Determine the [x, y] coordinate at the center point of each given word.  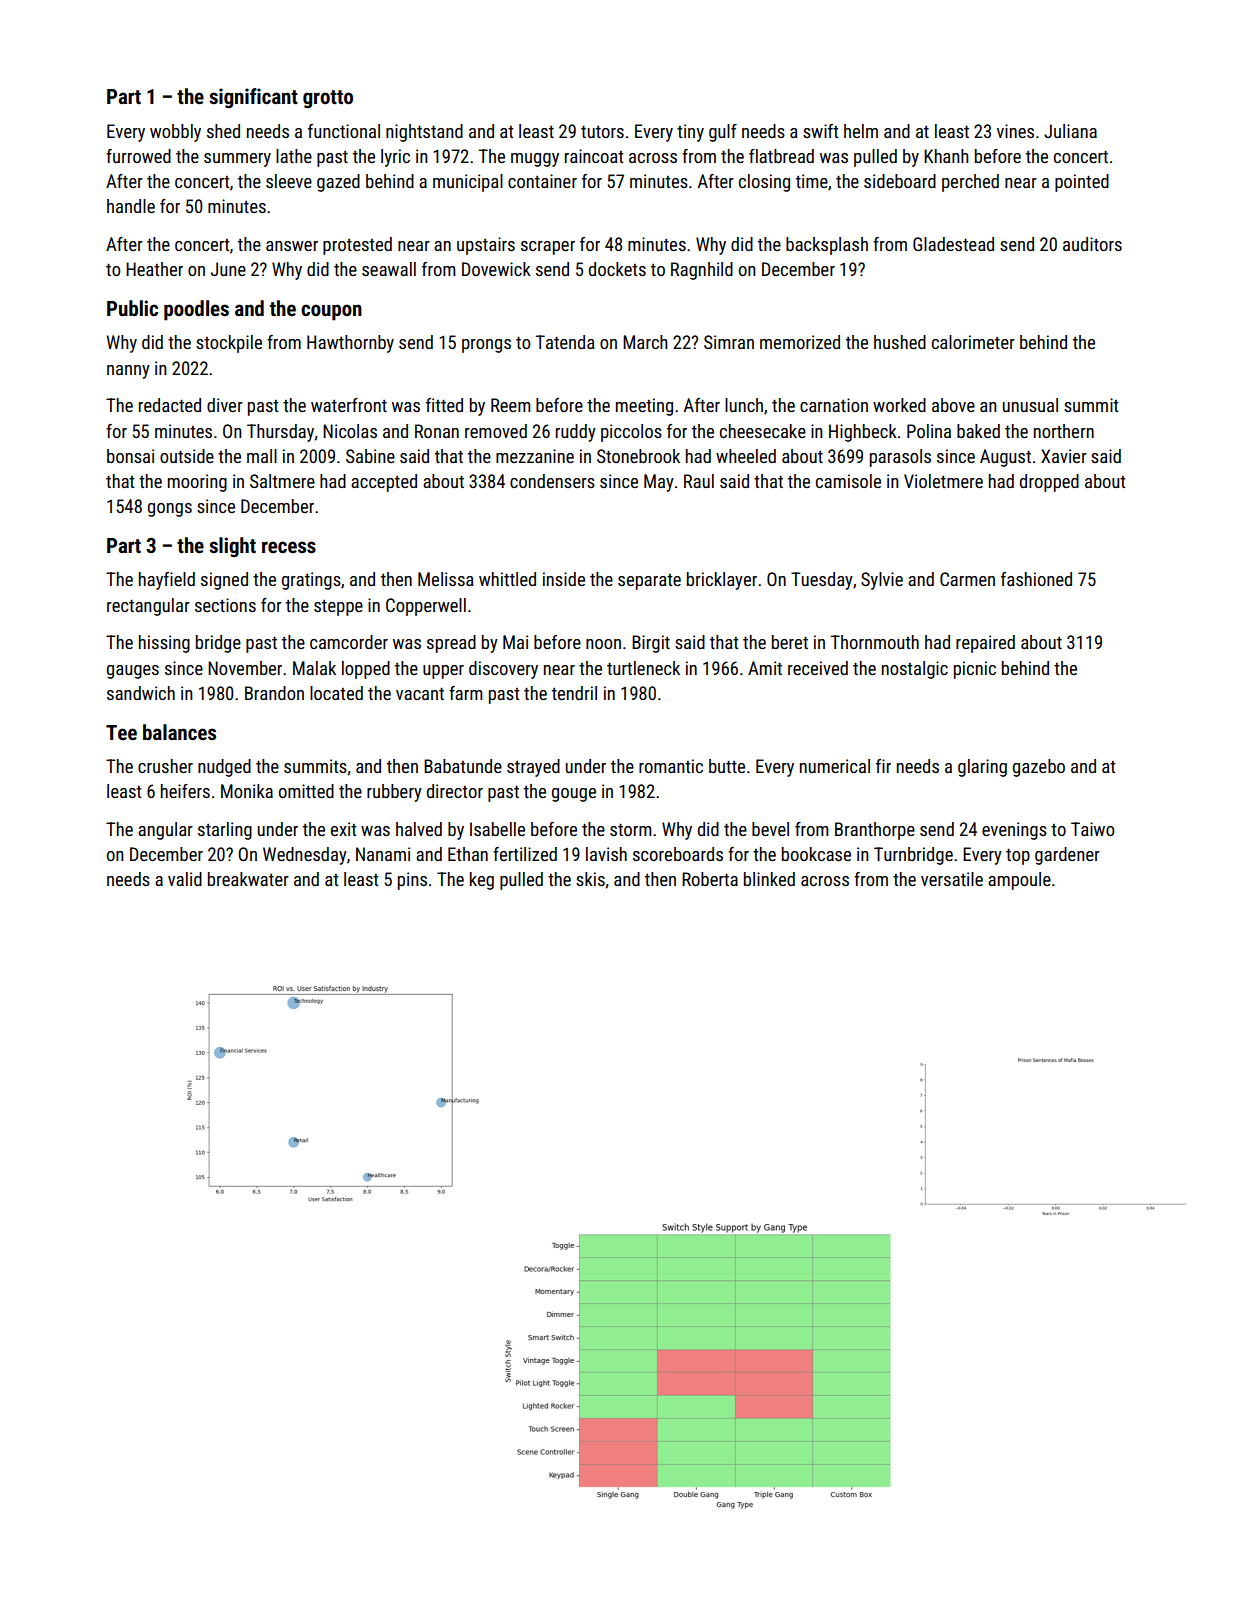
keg [482, 881]
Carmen [967, 579]
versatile [952, 879]
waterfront [349, 405]
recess [289, 547]
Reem [511, 405]
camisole [848, 481]
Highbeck [863, 433]
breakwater [248, 879]
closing [764, 183]
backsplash [827, 246]
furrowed [138, 156]
